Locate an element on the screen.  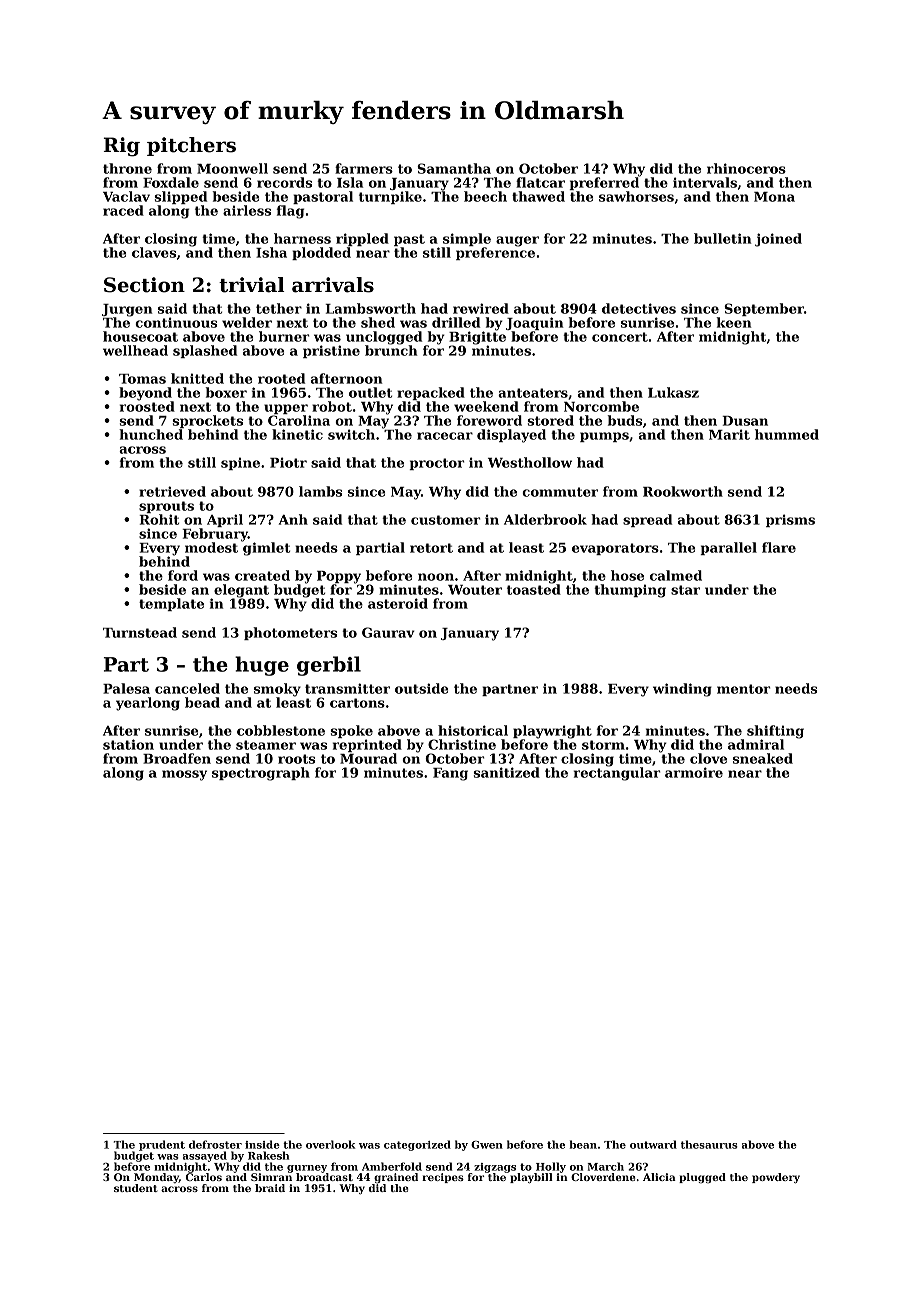
historical is located at coordinates (473, 730).
